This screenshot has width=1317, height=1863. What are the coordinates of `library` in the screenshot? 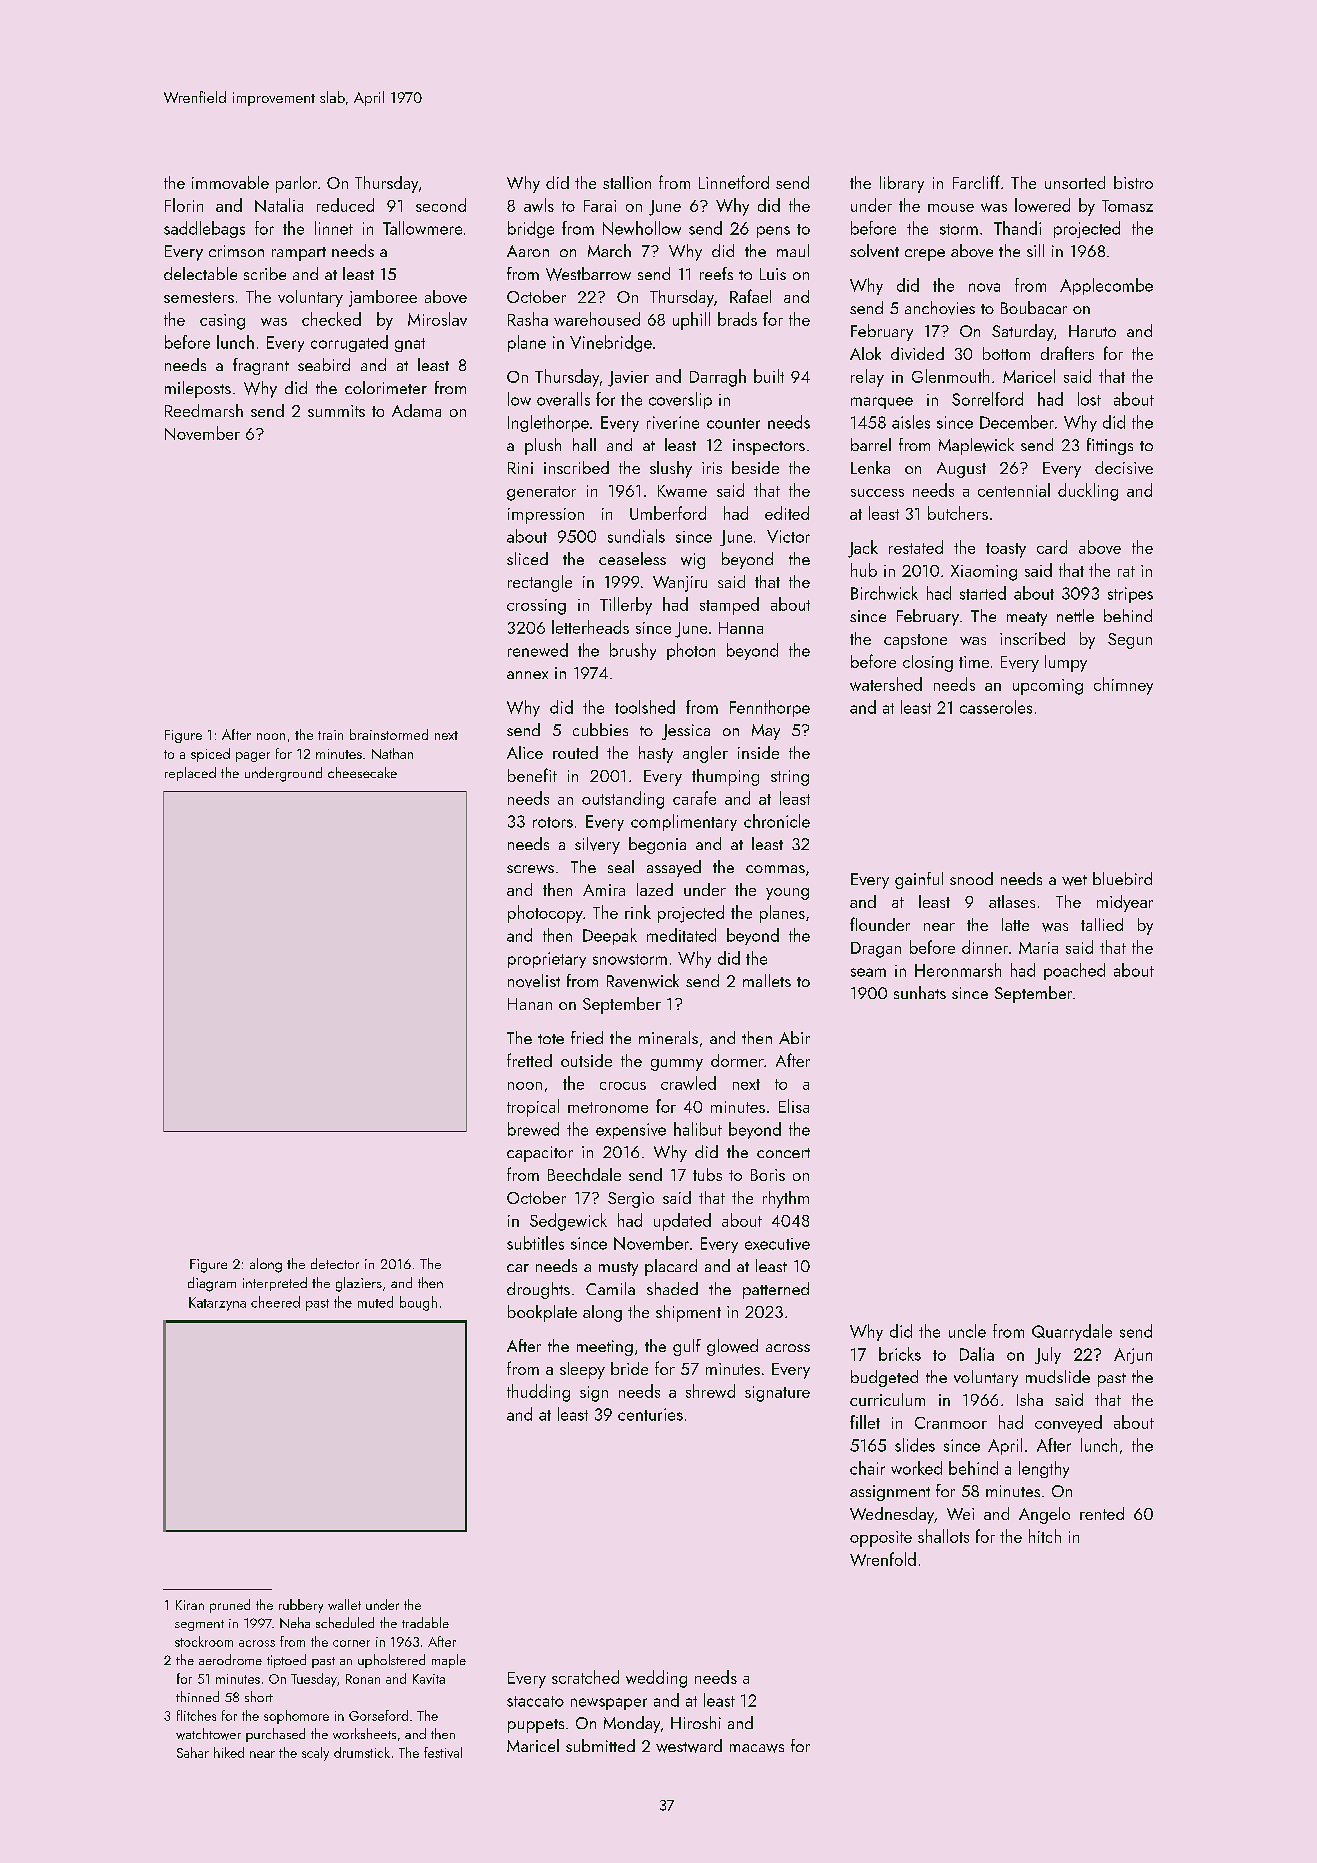 It's located at (902, 184).
